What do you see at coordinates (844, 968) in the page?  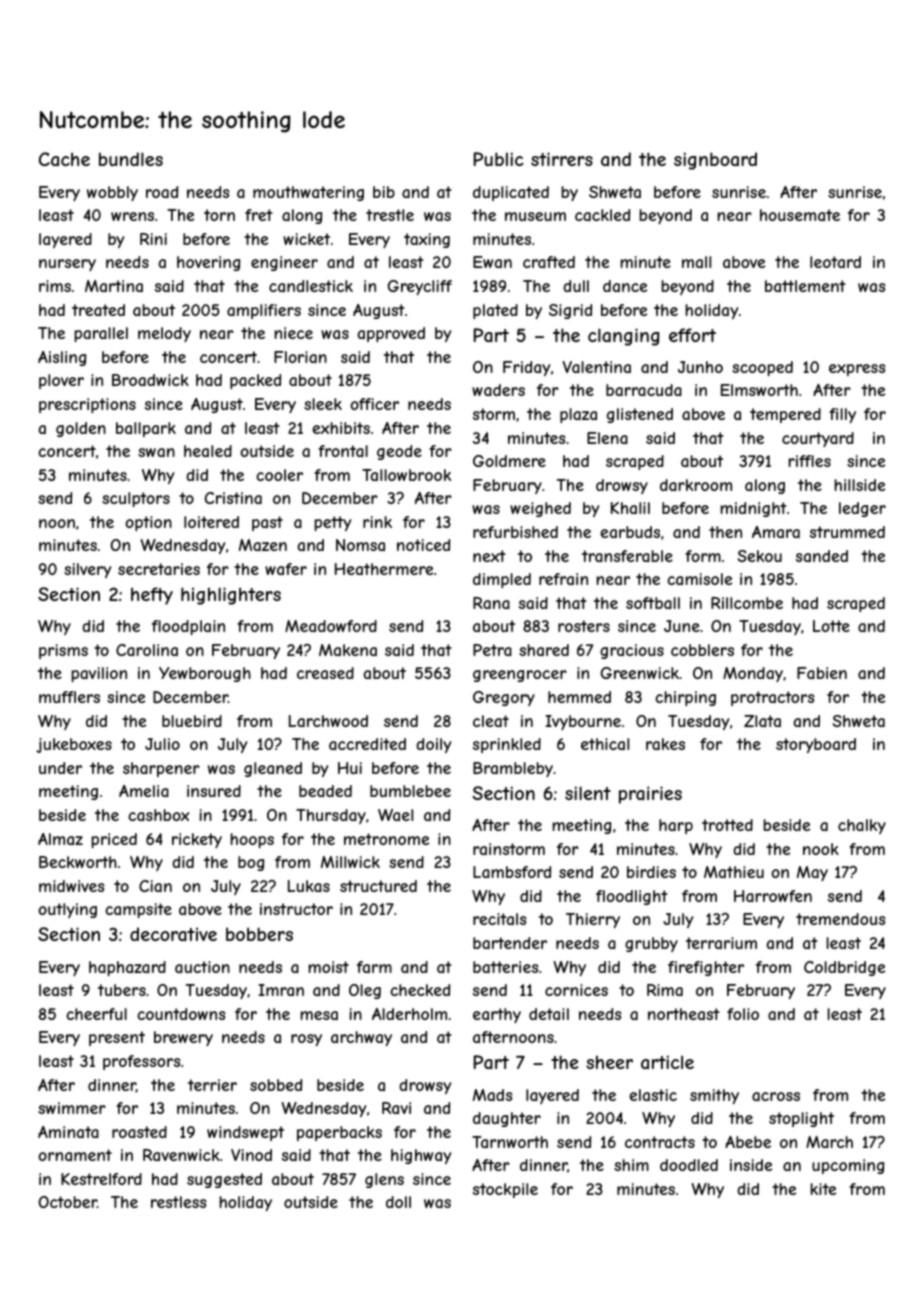 I see `Coldbridge` at bounding box center [844, 968].
